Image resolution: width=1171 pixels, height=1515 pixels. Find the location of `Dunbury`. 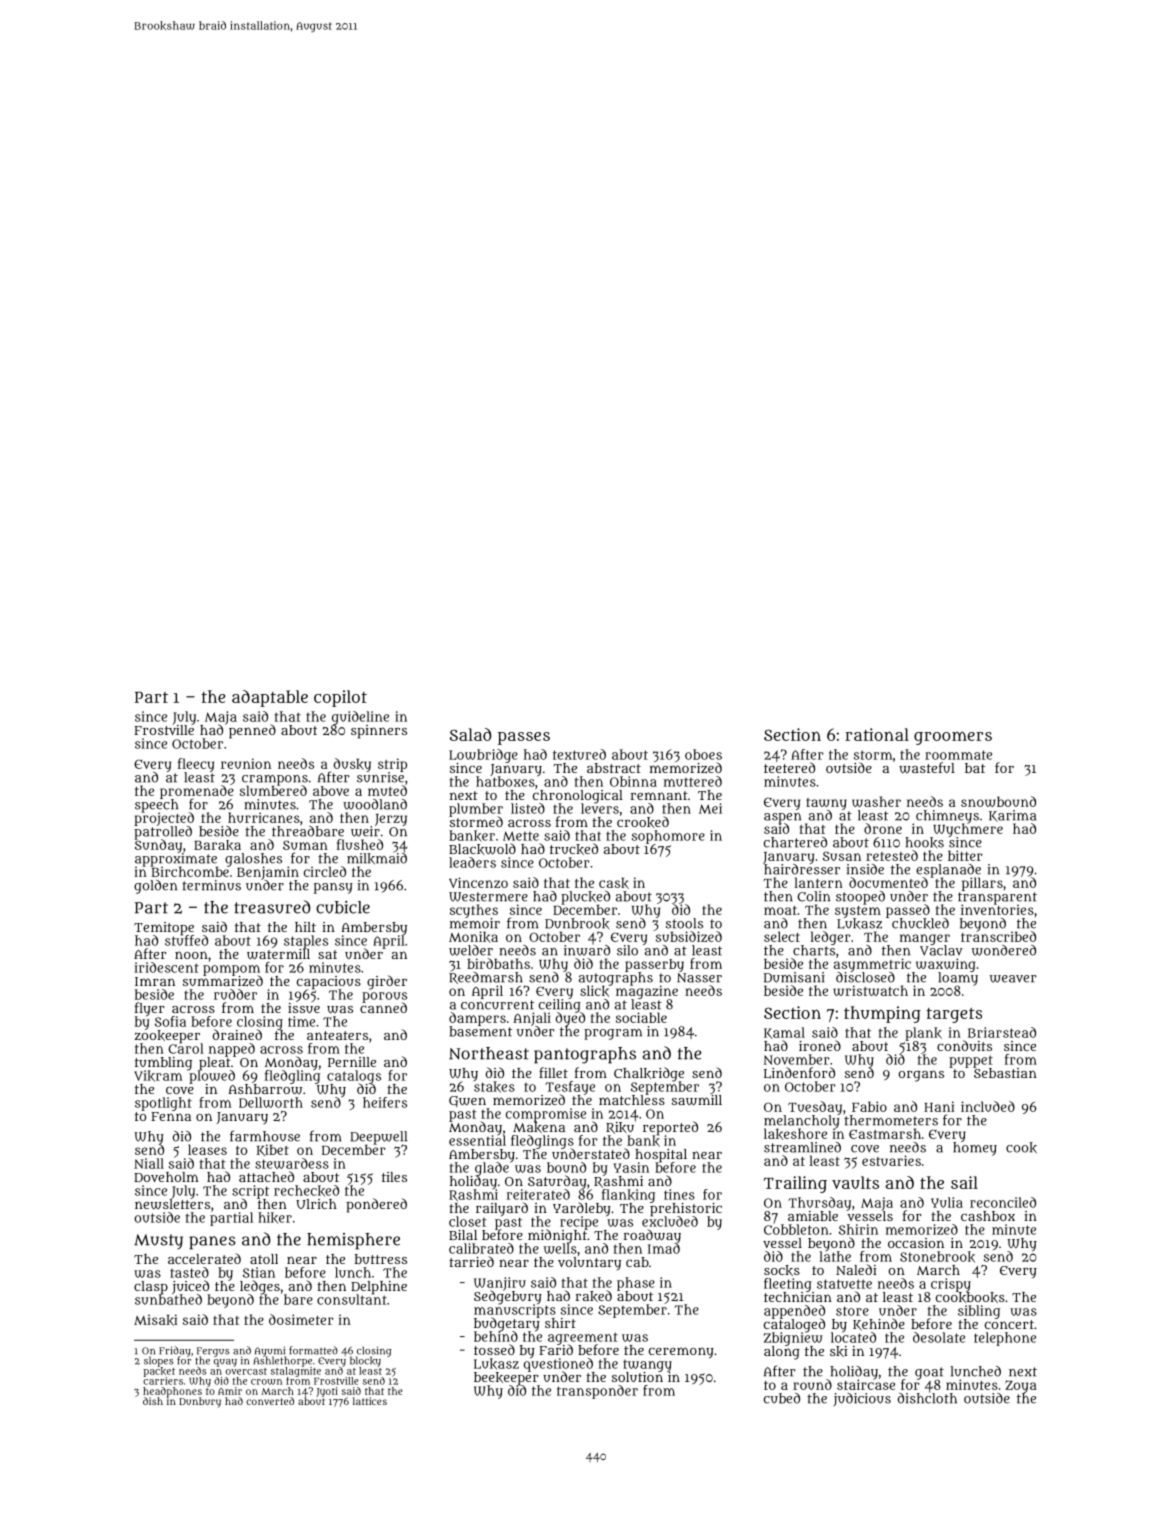

Dunbury is located at coordinates (200, 1402).
